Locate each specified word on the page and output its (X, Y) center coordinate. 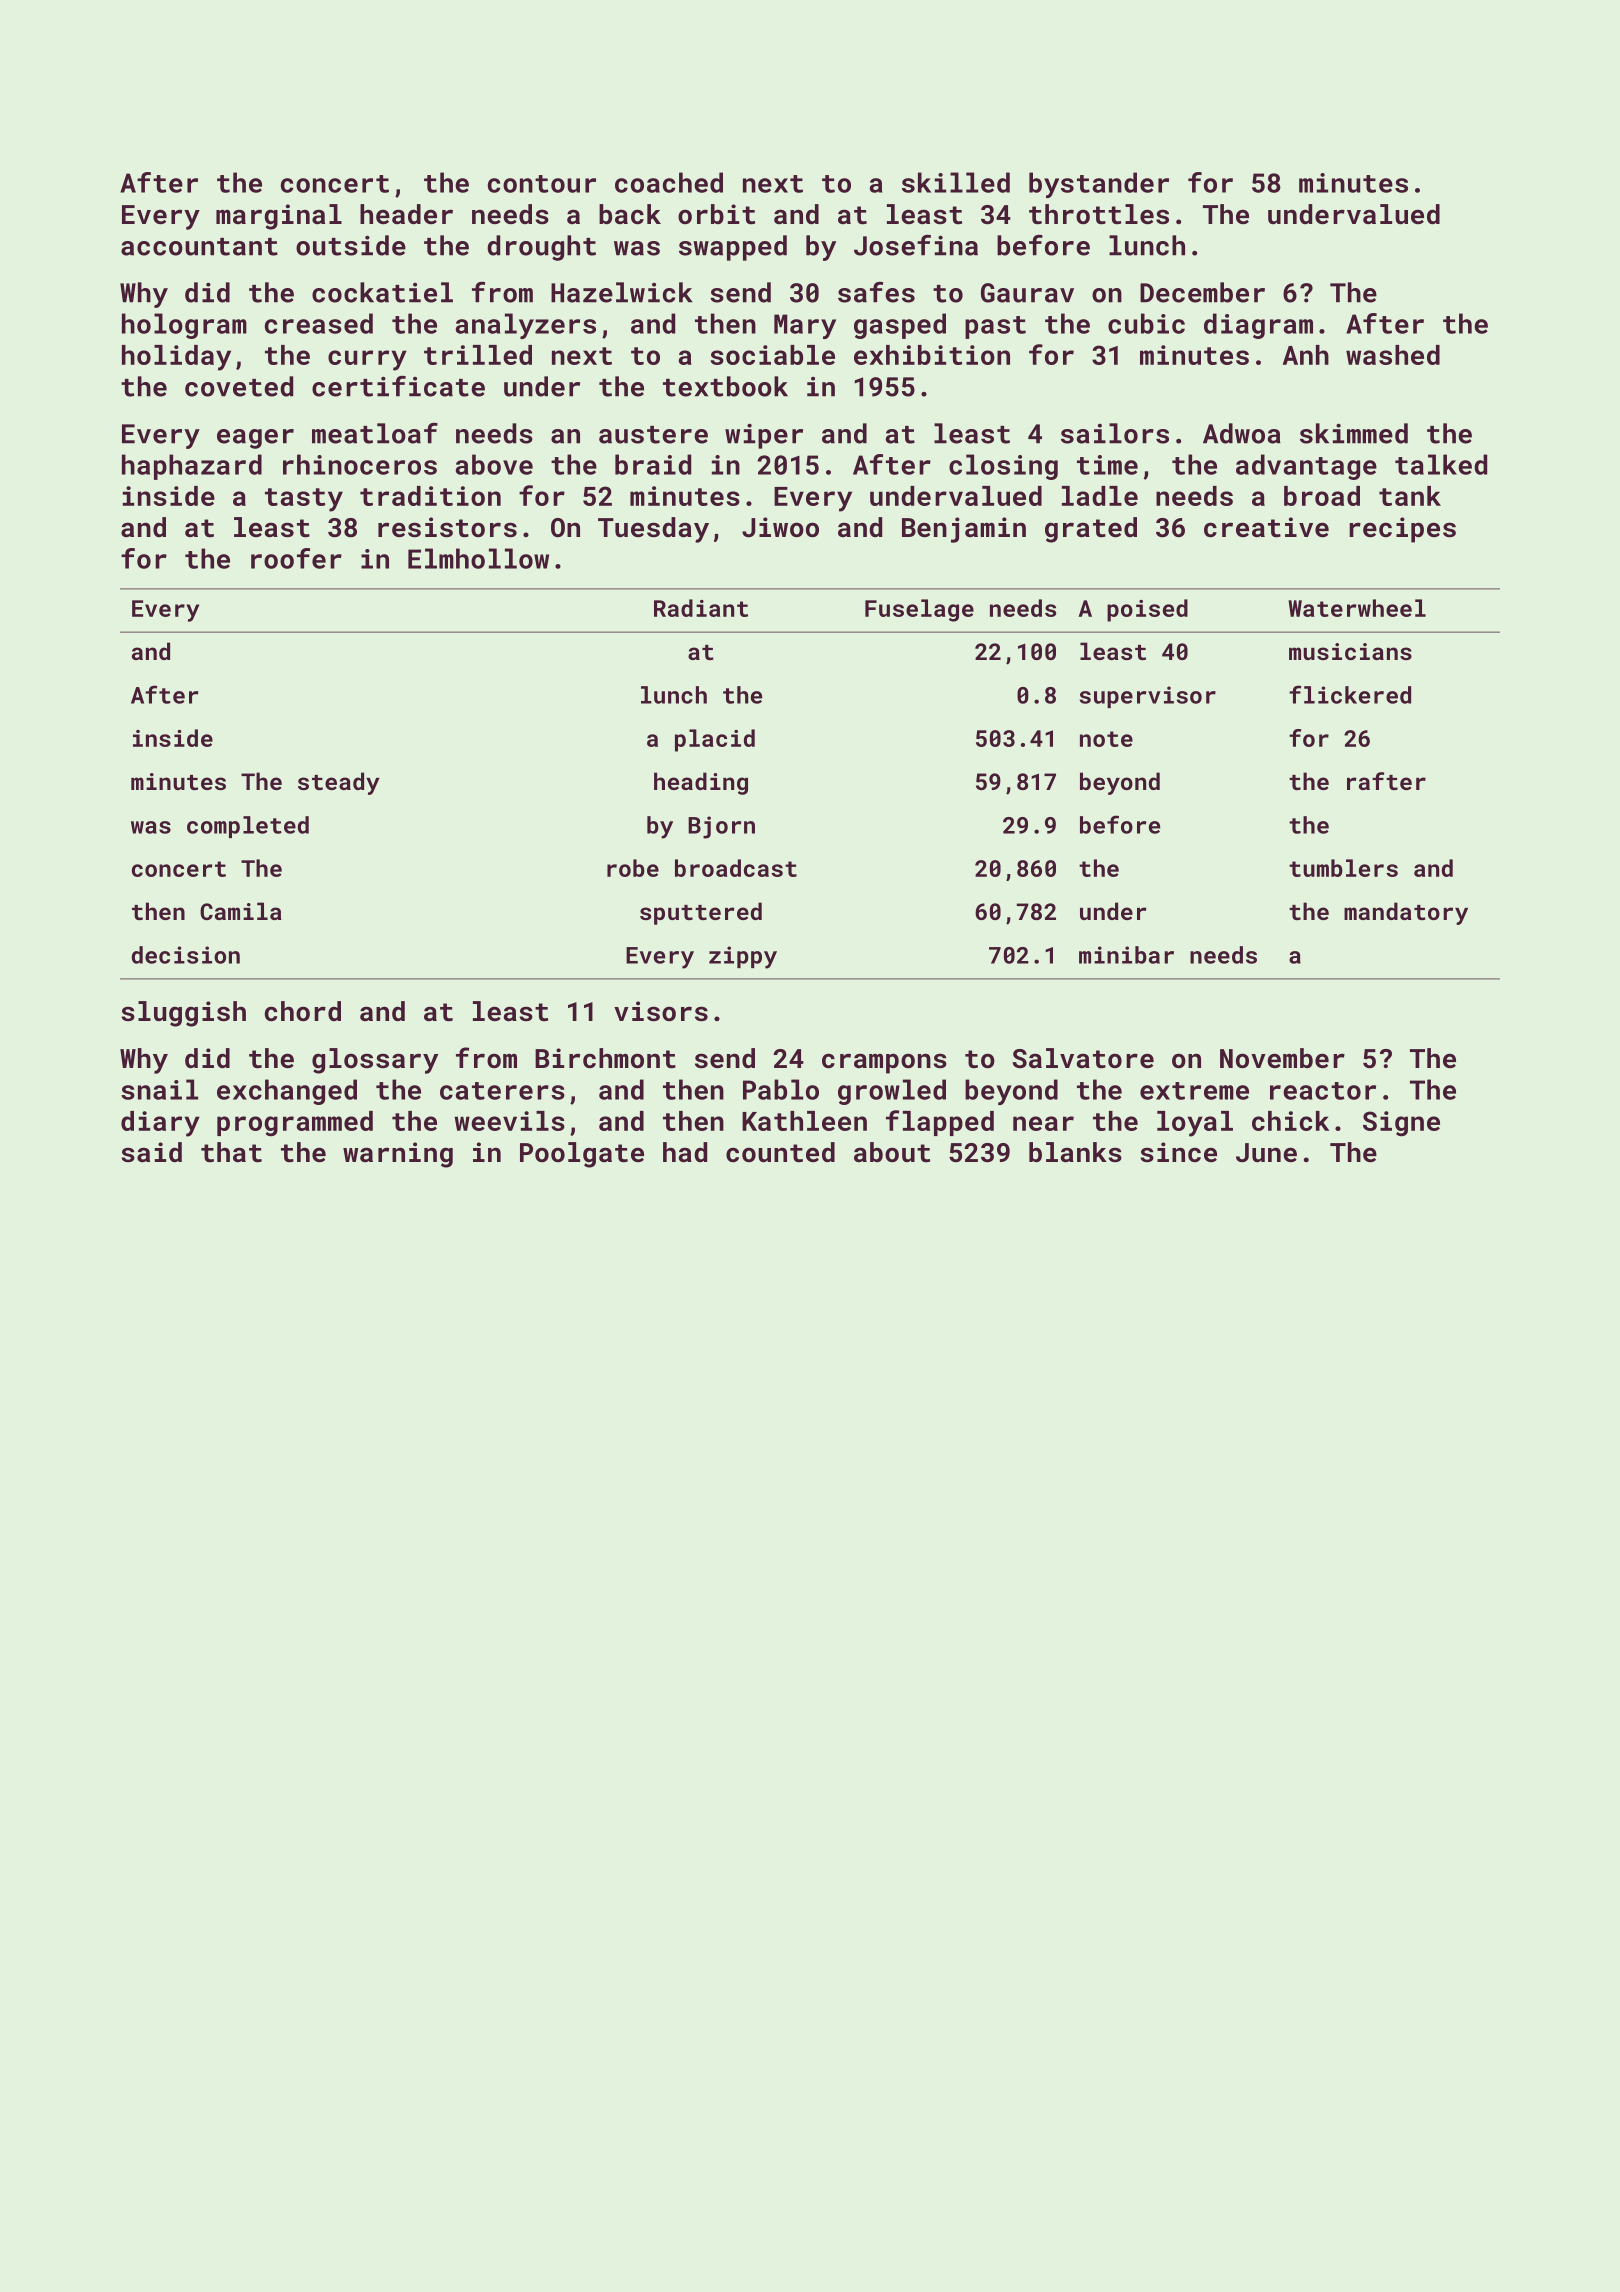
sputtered (701, 913)
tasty (304, 500)
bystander (1099, 185)
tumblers (1343, 868)
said (151, 1152)
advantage (1306, 467)
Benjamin (964, 530)
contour (542, 184)
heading (701, 783)
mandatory (1406, 913)
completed (248, 827)
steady (339, 783)
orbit (716, 214)
